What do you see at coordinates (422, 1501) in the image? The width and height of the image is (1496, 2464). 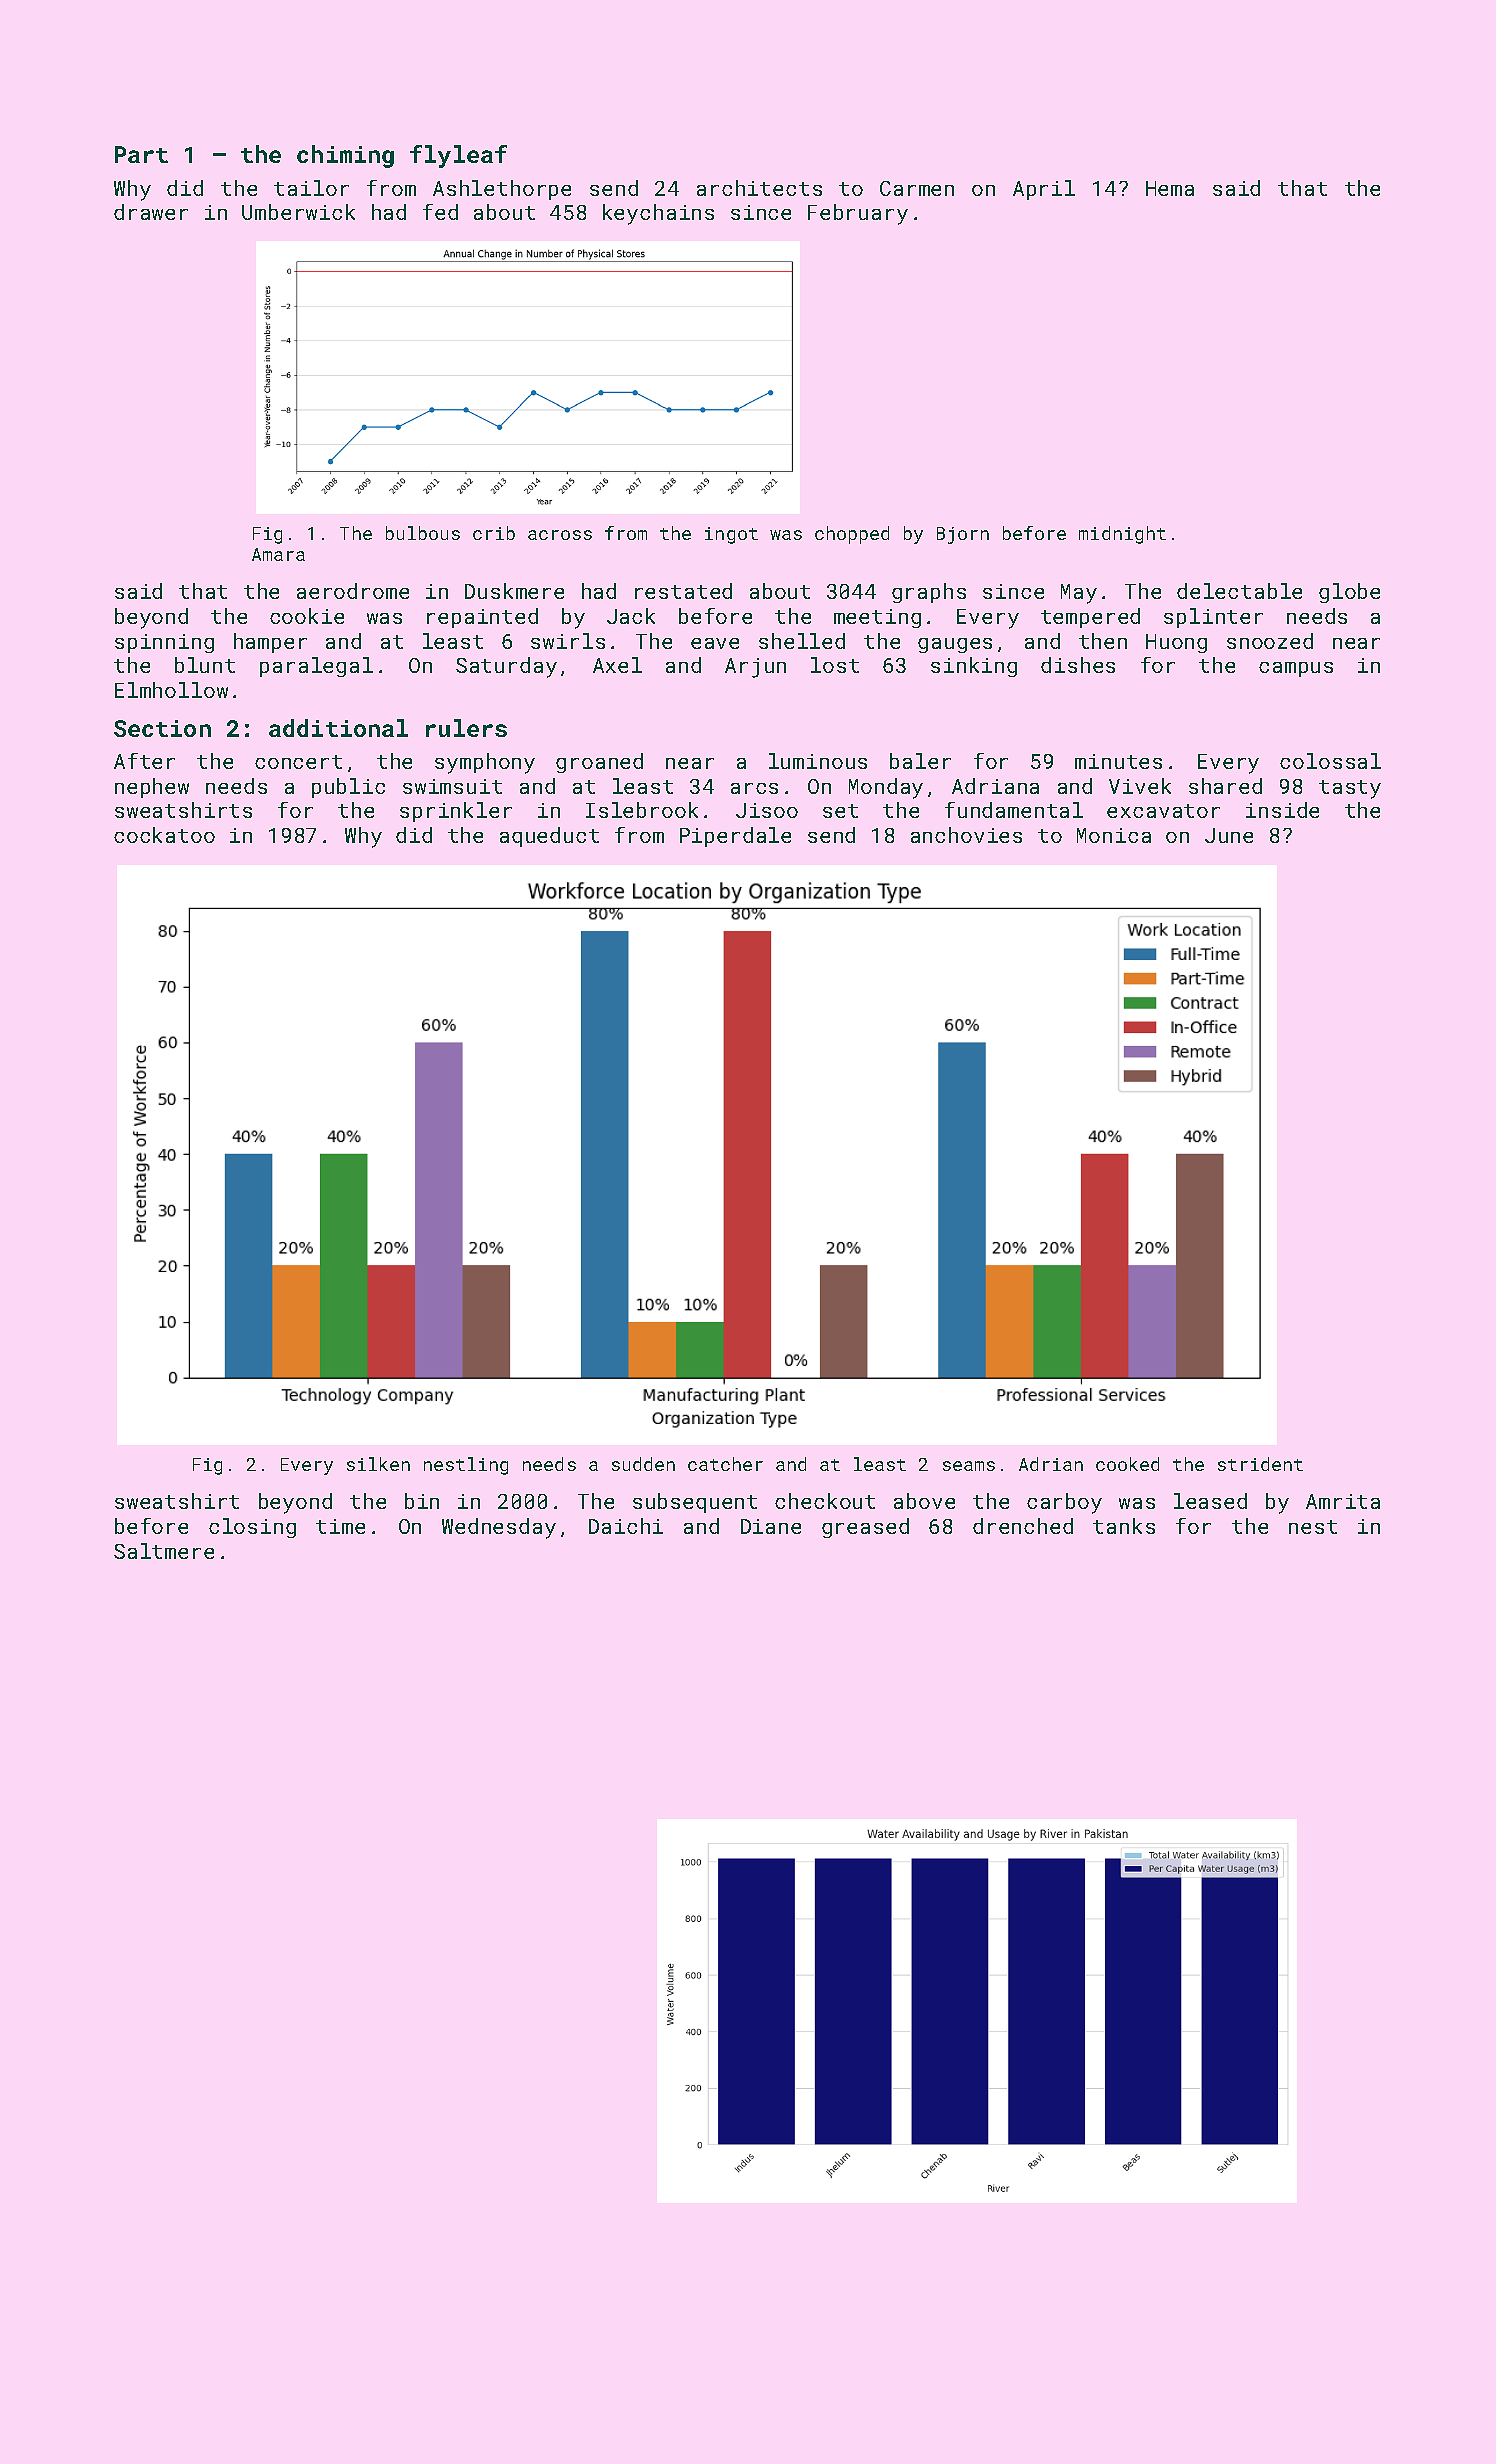 I see `bin` at bounding box center [422, 1501].
